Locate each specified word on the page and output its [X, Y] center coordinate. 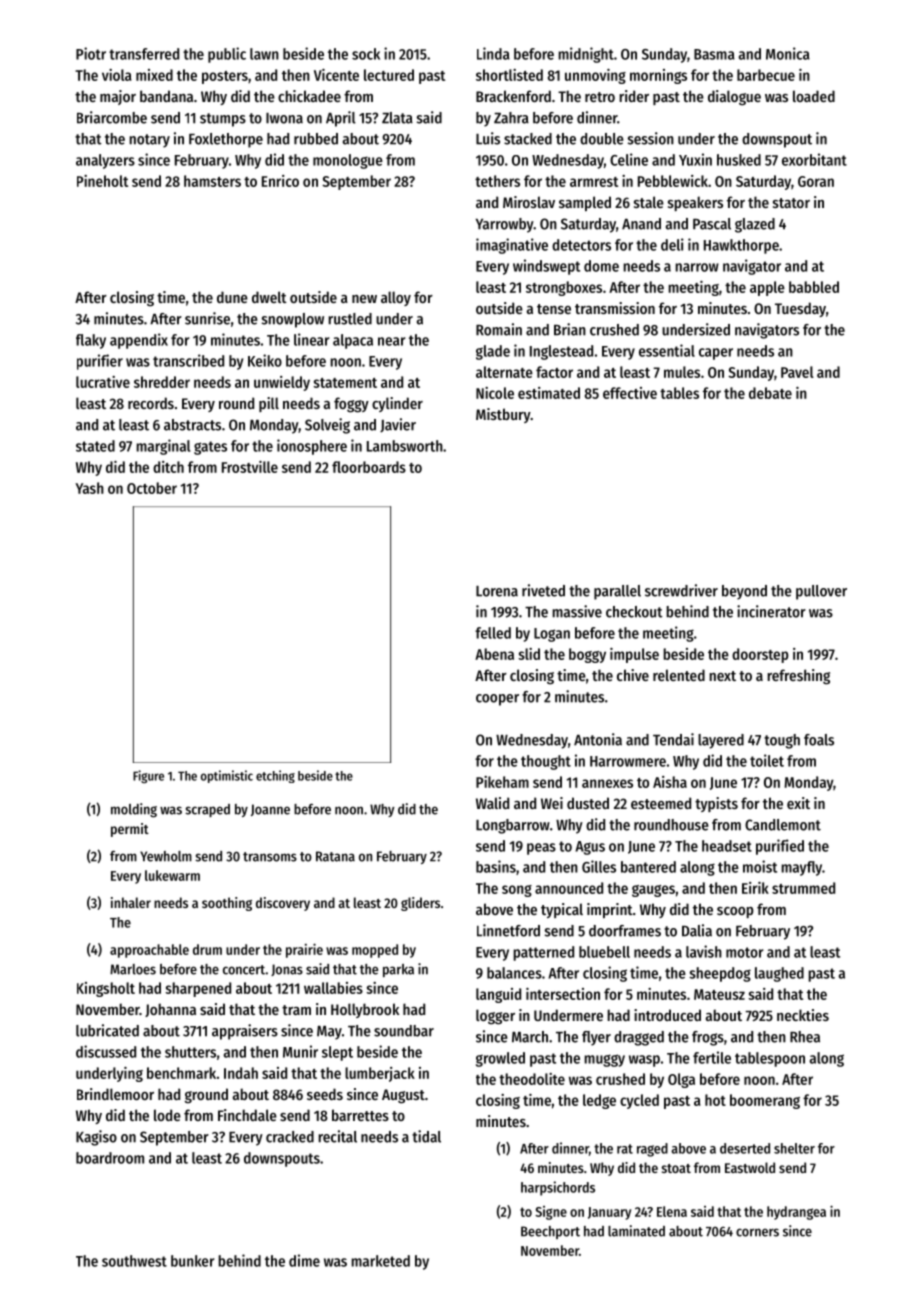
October [152, 488]
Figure [148, 776]
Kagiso [96, 1138]
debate [770, 393]
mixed [154, 75]
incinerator [771, 611]
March [530, 1037]
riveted [543, 590]
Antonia [598, 739]
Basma [714, 54]
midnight [586, 55]
